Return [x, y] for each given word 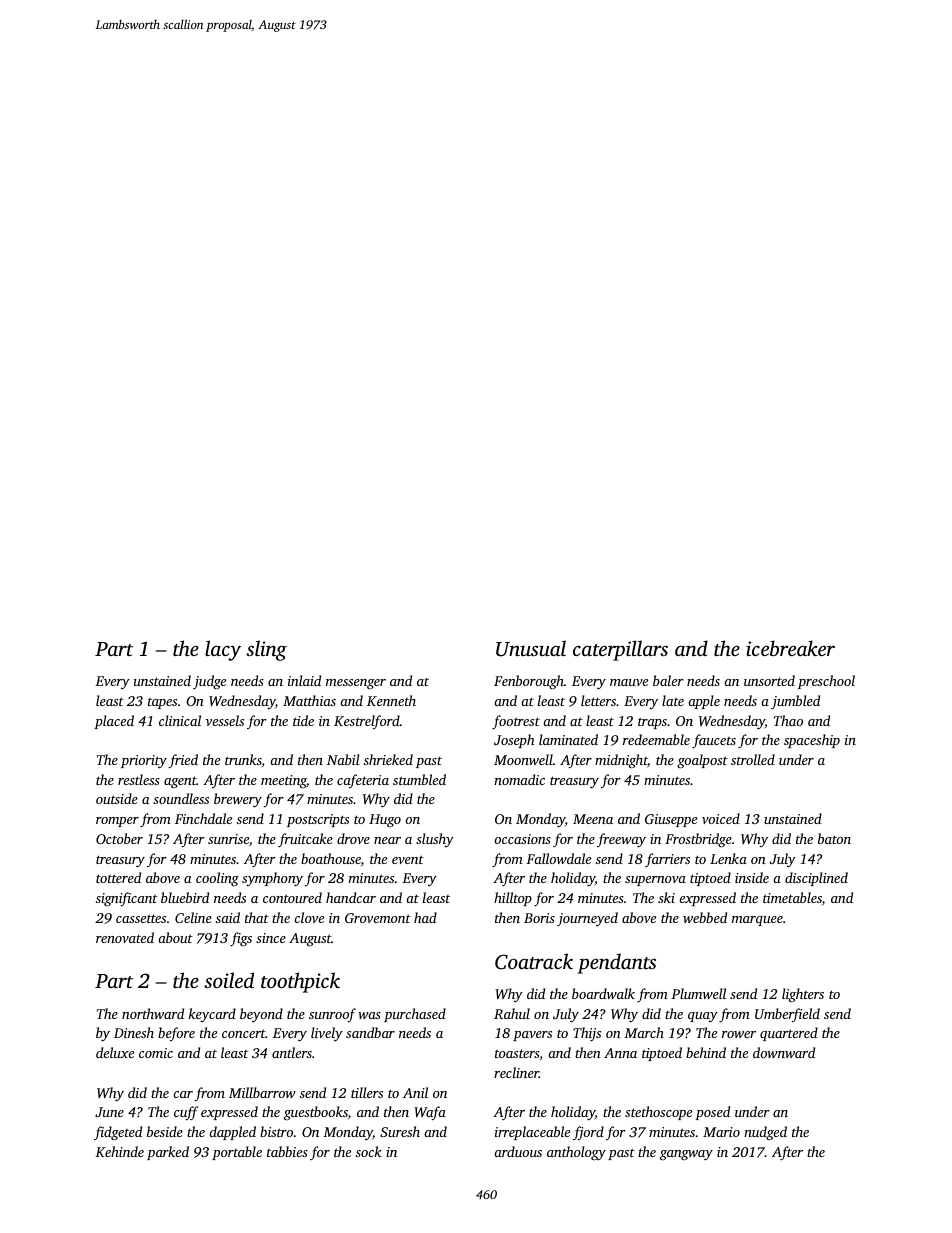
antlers [292, 1052]
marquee [757, 921]
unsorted [769, 680]
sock [369, 1151]
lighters [803, 995]
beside [165, 1131]
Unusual [531, 648]
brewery [238, 800]
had [425, 917]
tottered [118, 877]
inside [752, 877]
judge [209, 682]
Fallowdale [558, 858]
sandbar [370, 1032]
